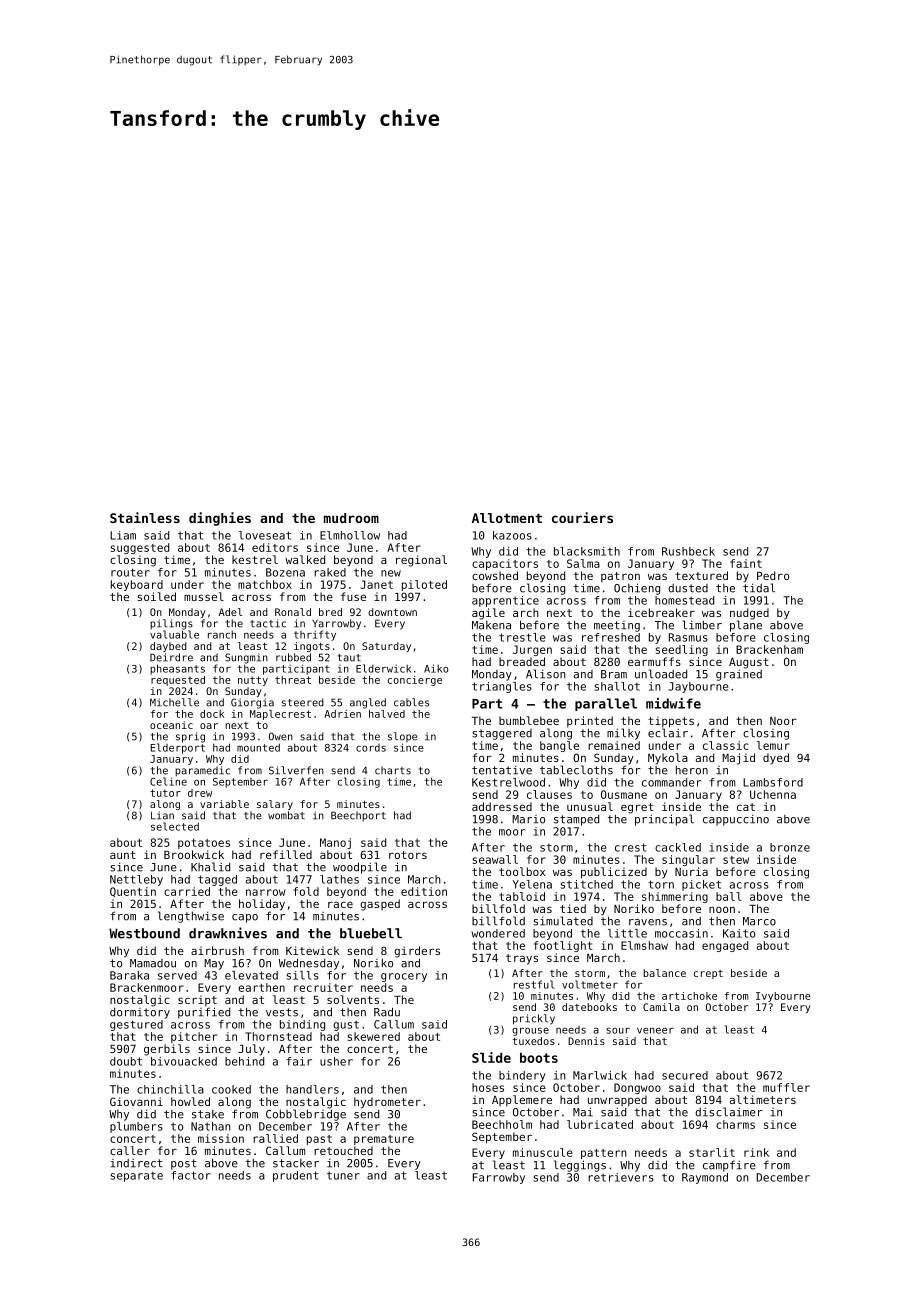 This image has width=924, height=1308. Describe the element at coordinates (783, 721) in the image. I see `Noor` at that location.
